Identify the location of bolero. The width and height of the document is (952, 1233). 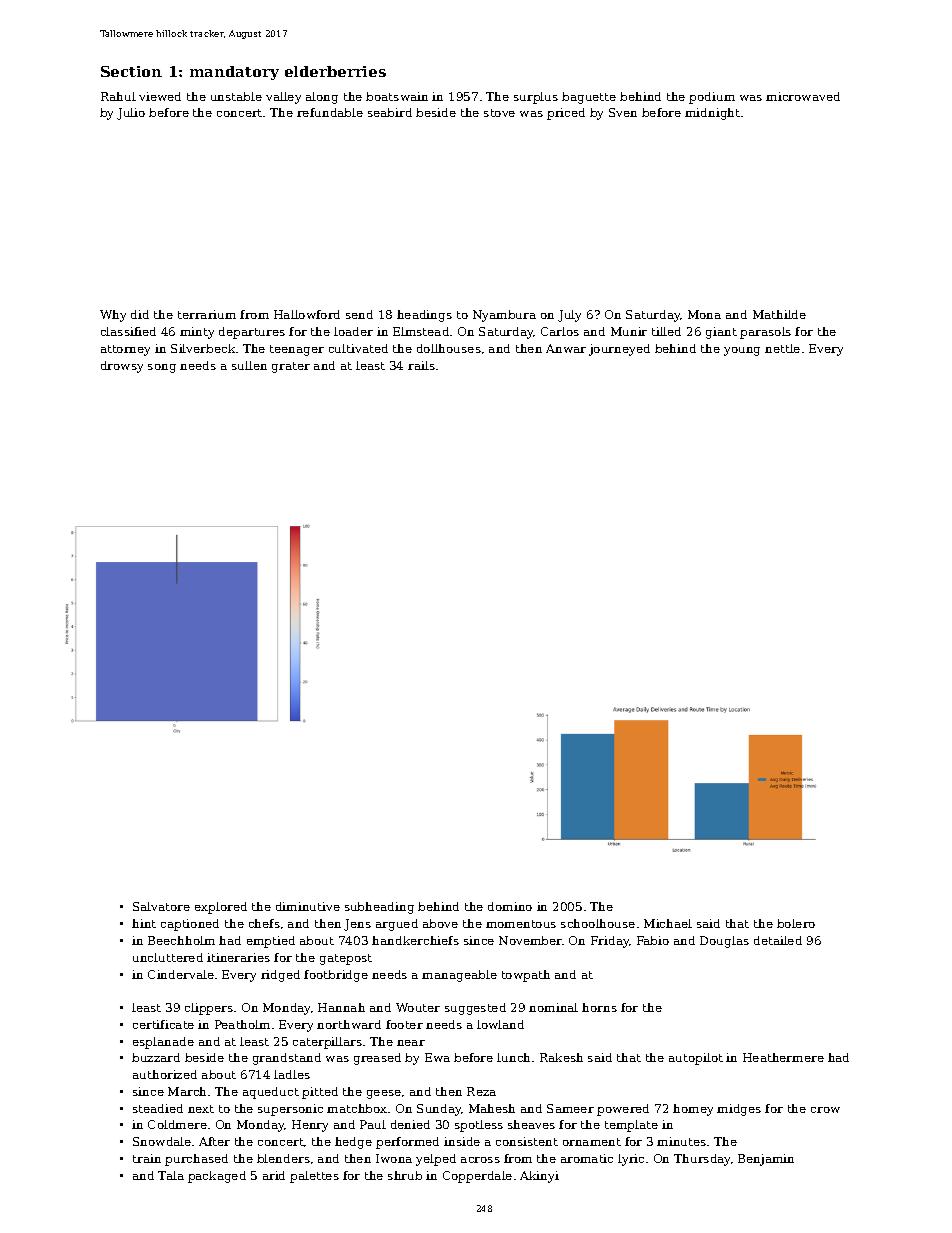
(796, 923).
